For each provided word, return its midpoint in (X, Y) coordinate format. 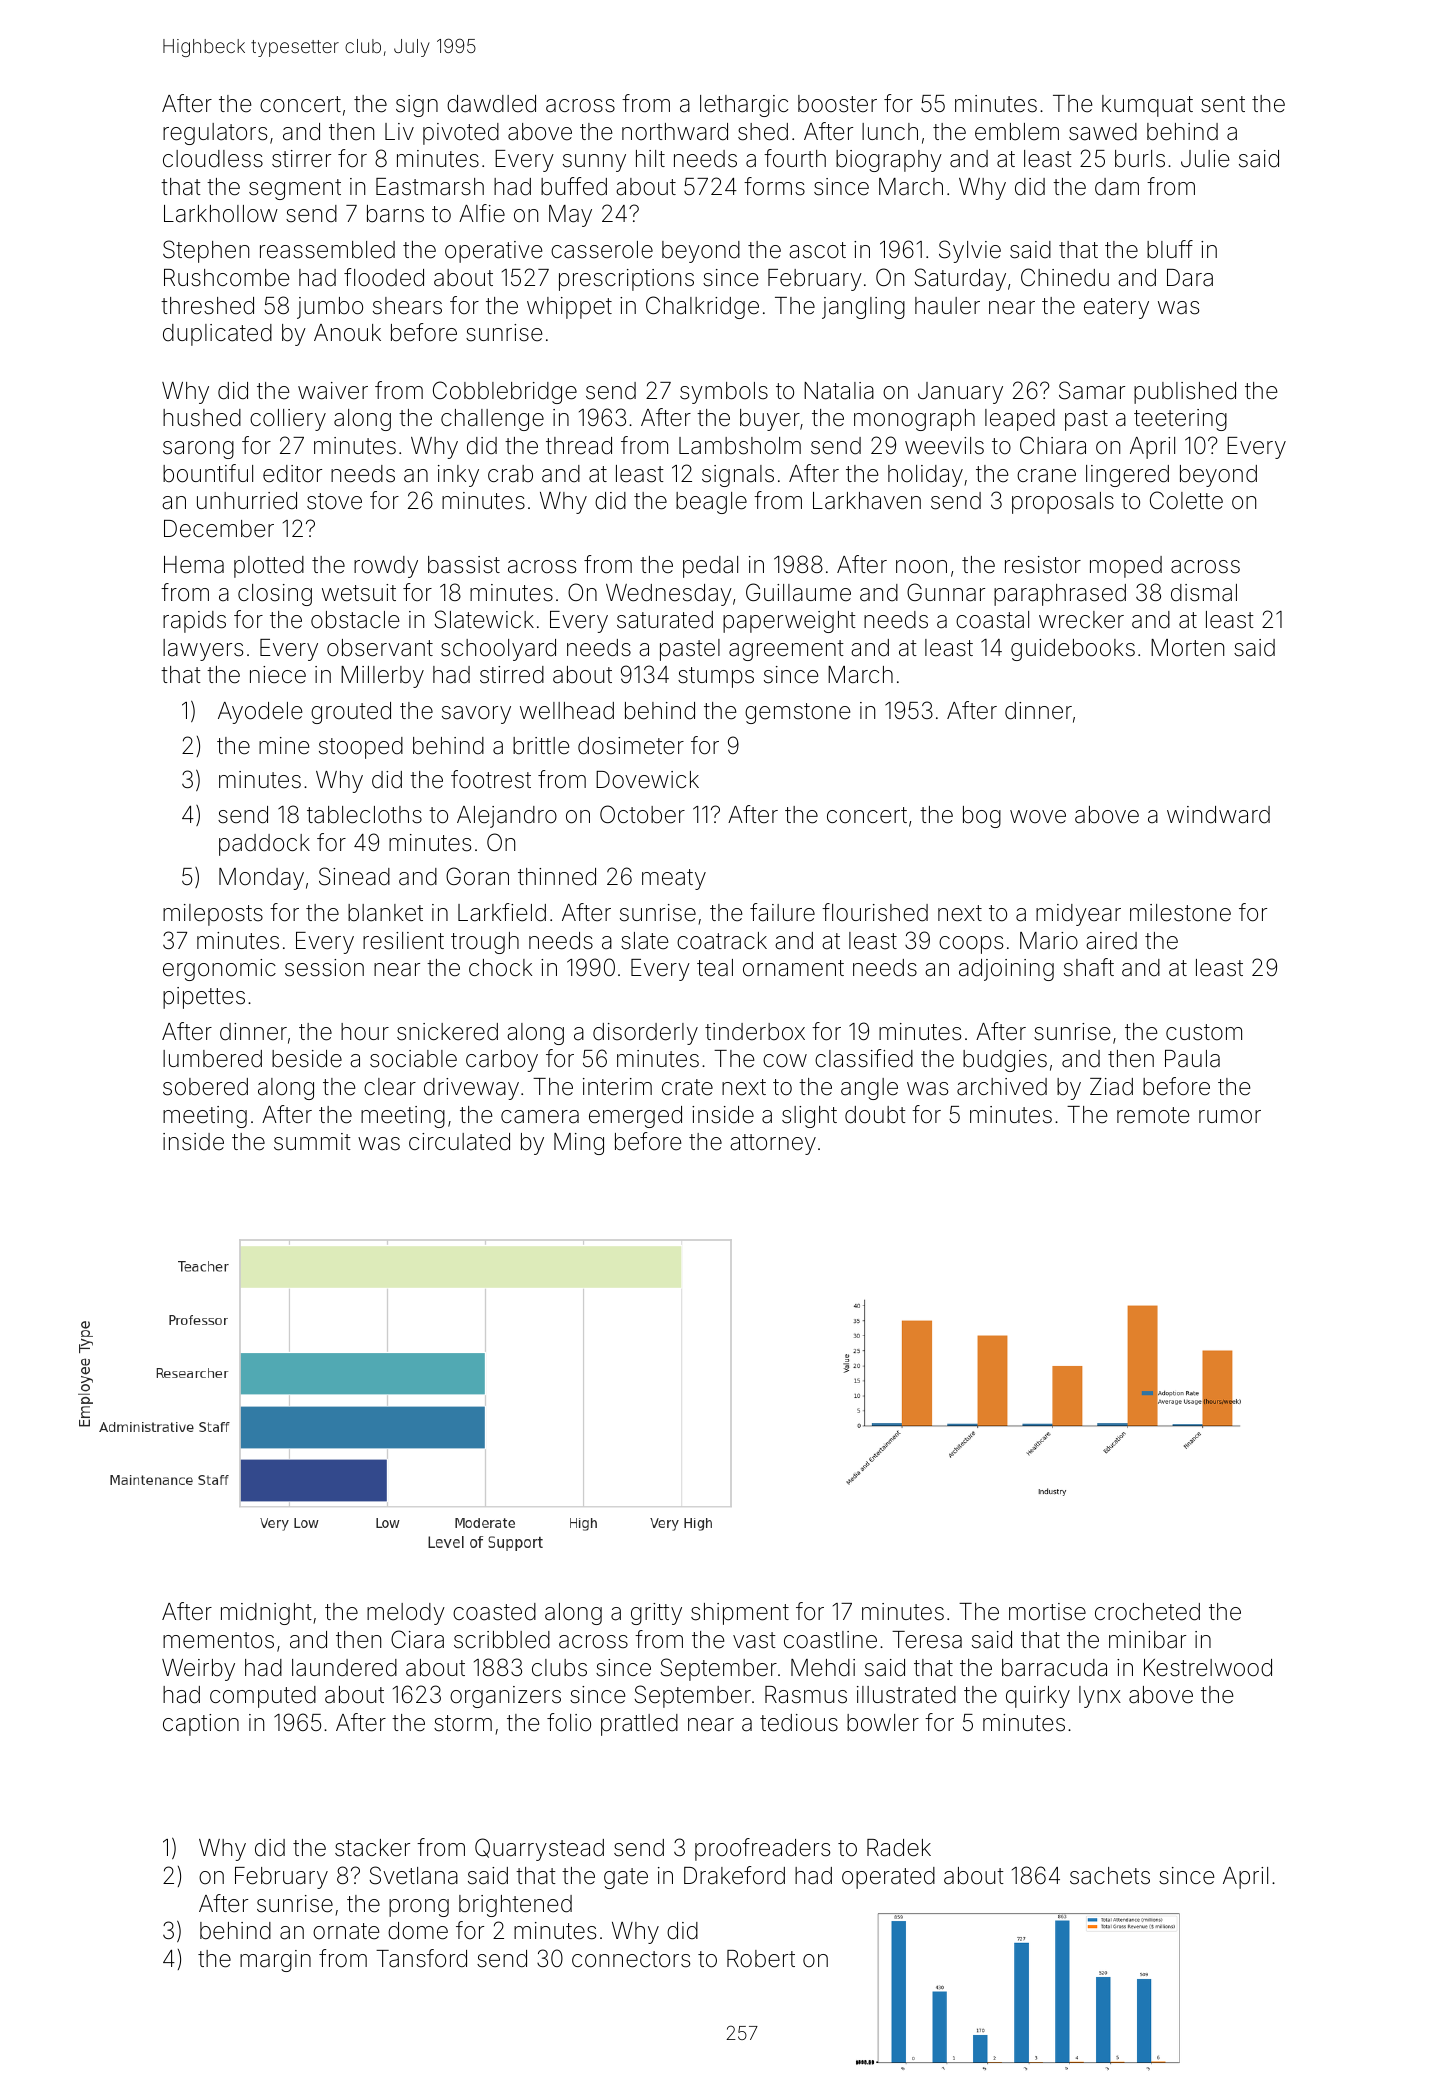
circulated (459, 1142)
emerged (635, 1117)
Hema (194, 565)
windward (1218, 815)
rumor (1230, 1117)
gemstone (797, 713)
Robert (761, 1959)
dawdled (491, 104)
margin (275, 1961)
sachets (1110, 1876)
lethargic (744, 106)
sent (1223, 104)
